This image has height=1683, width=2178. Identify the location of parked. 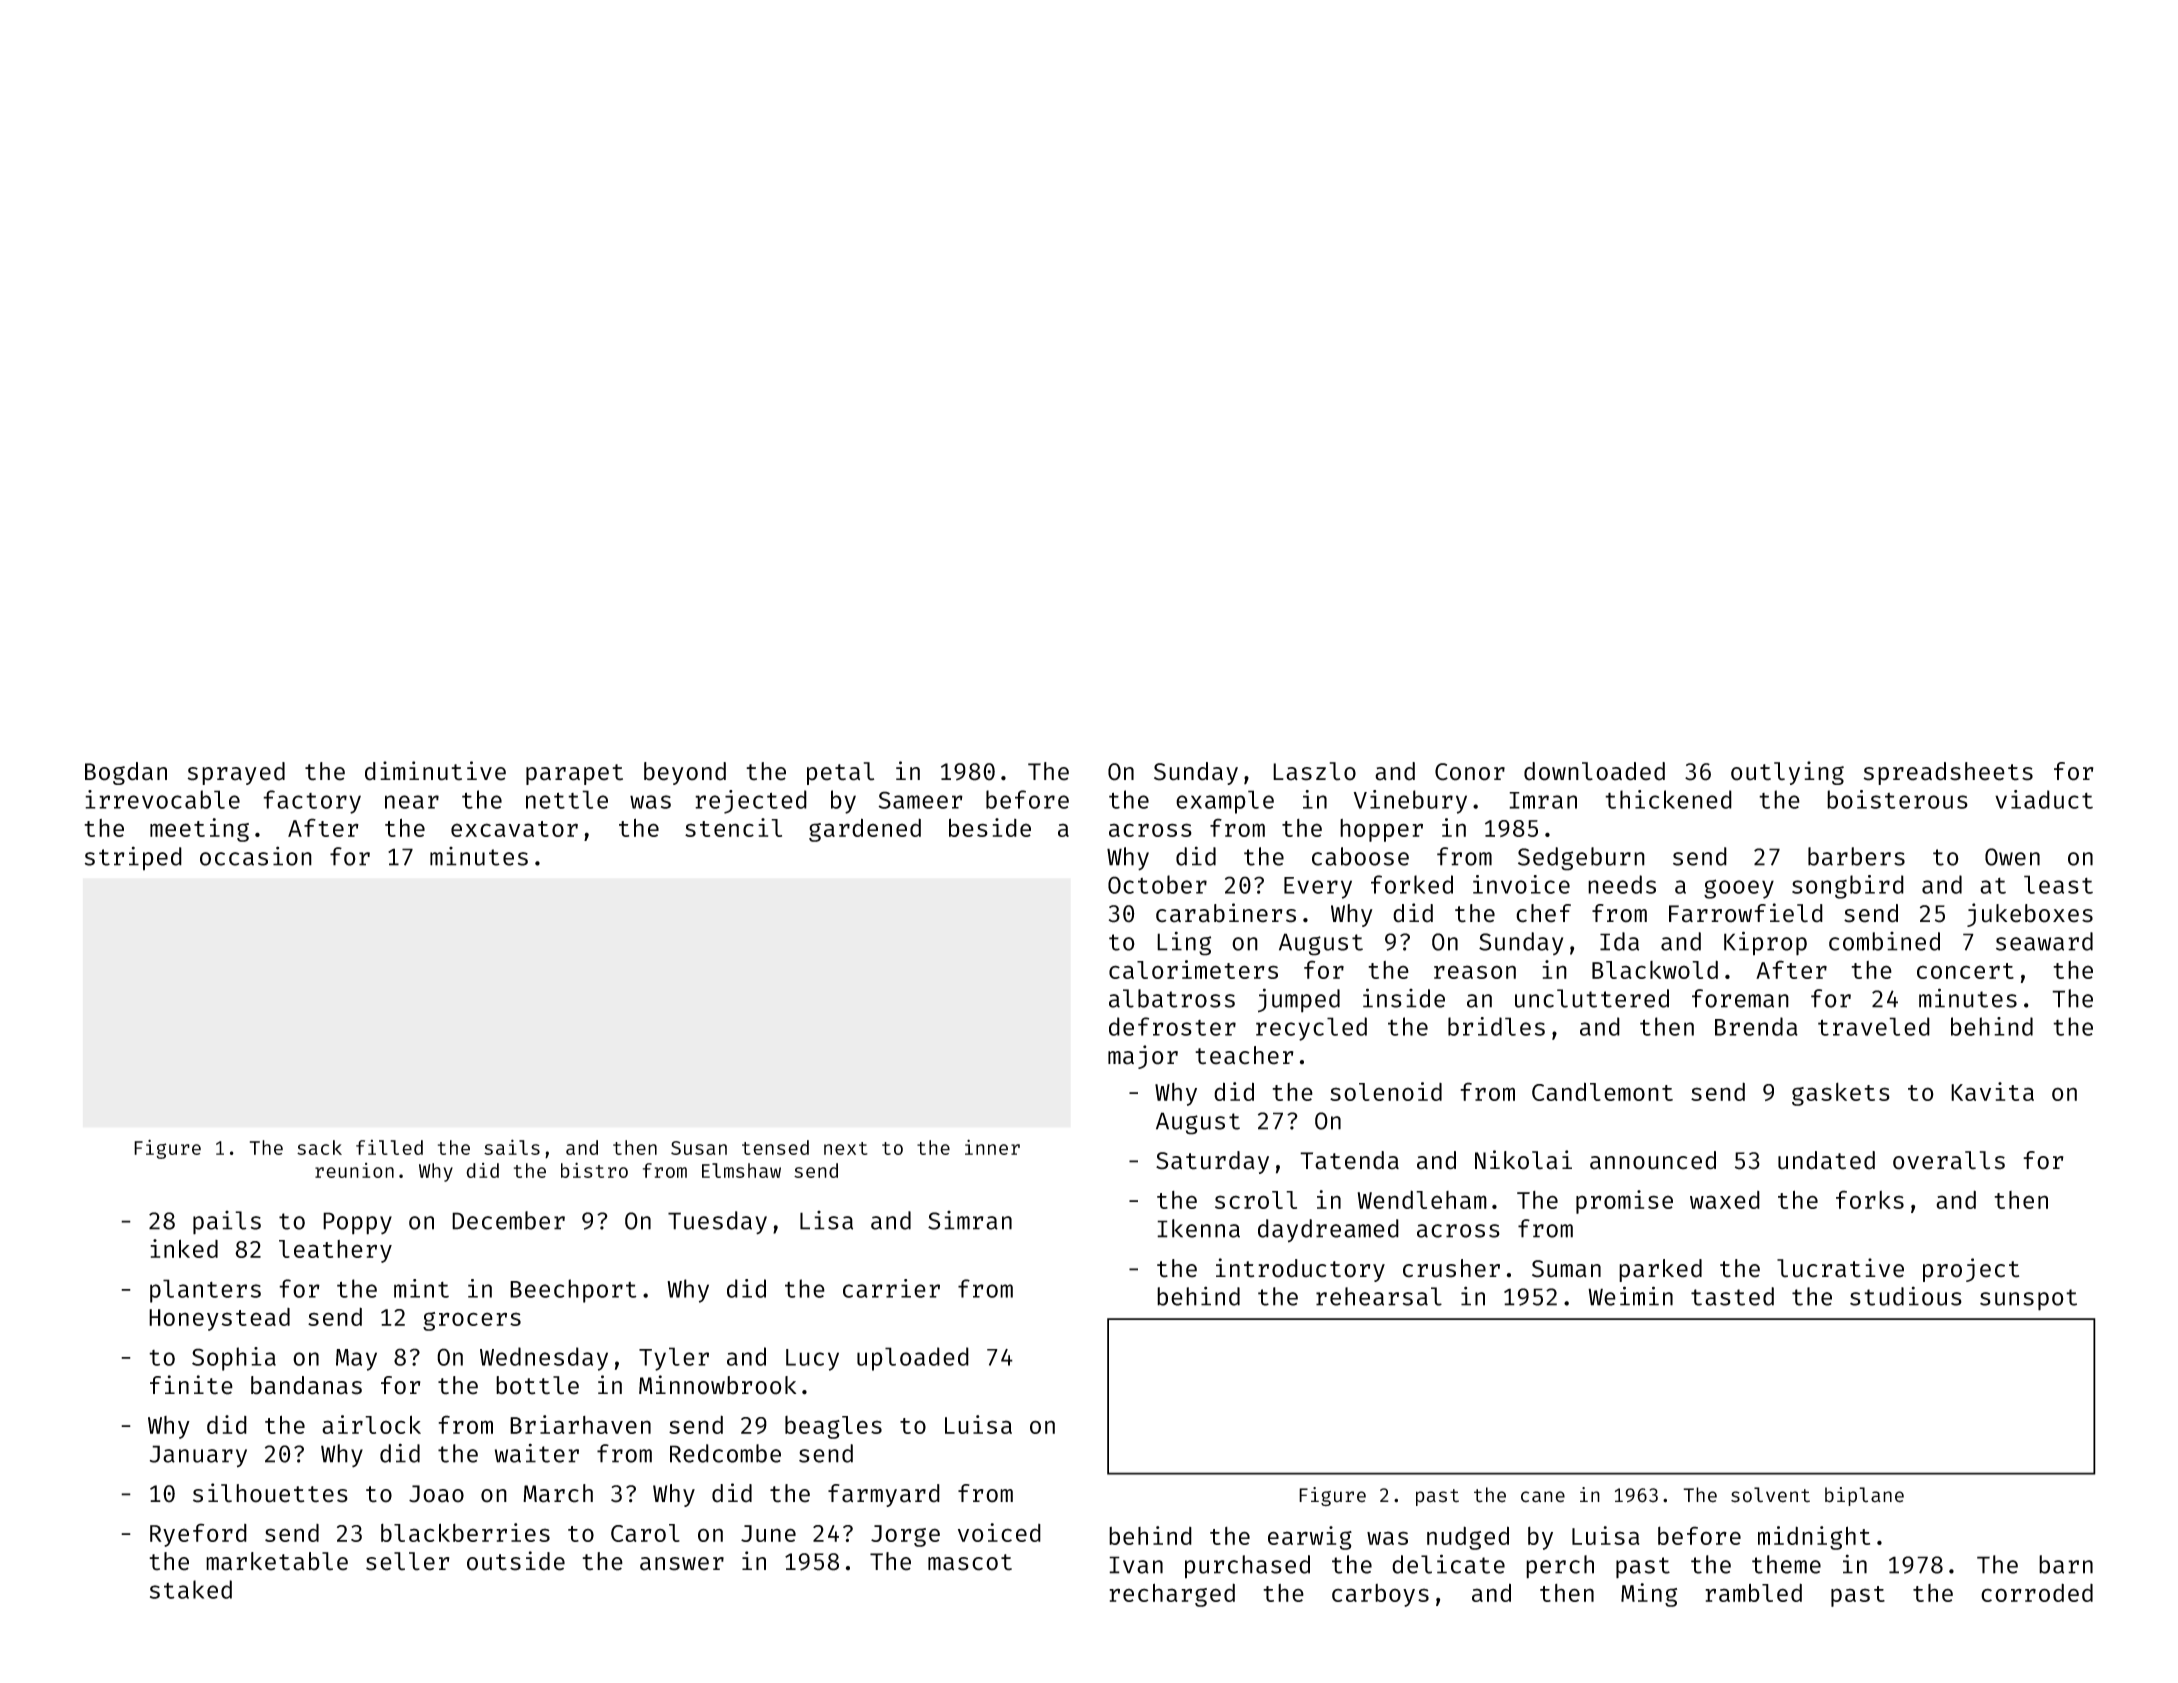
(1660, 1270).
